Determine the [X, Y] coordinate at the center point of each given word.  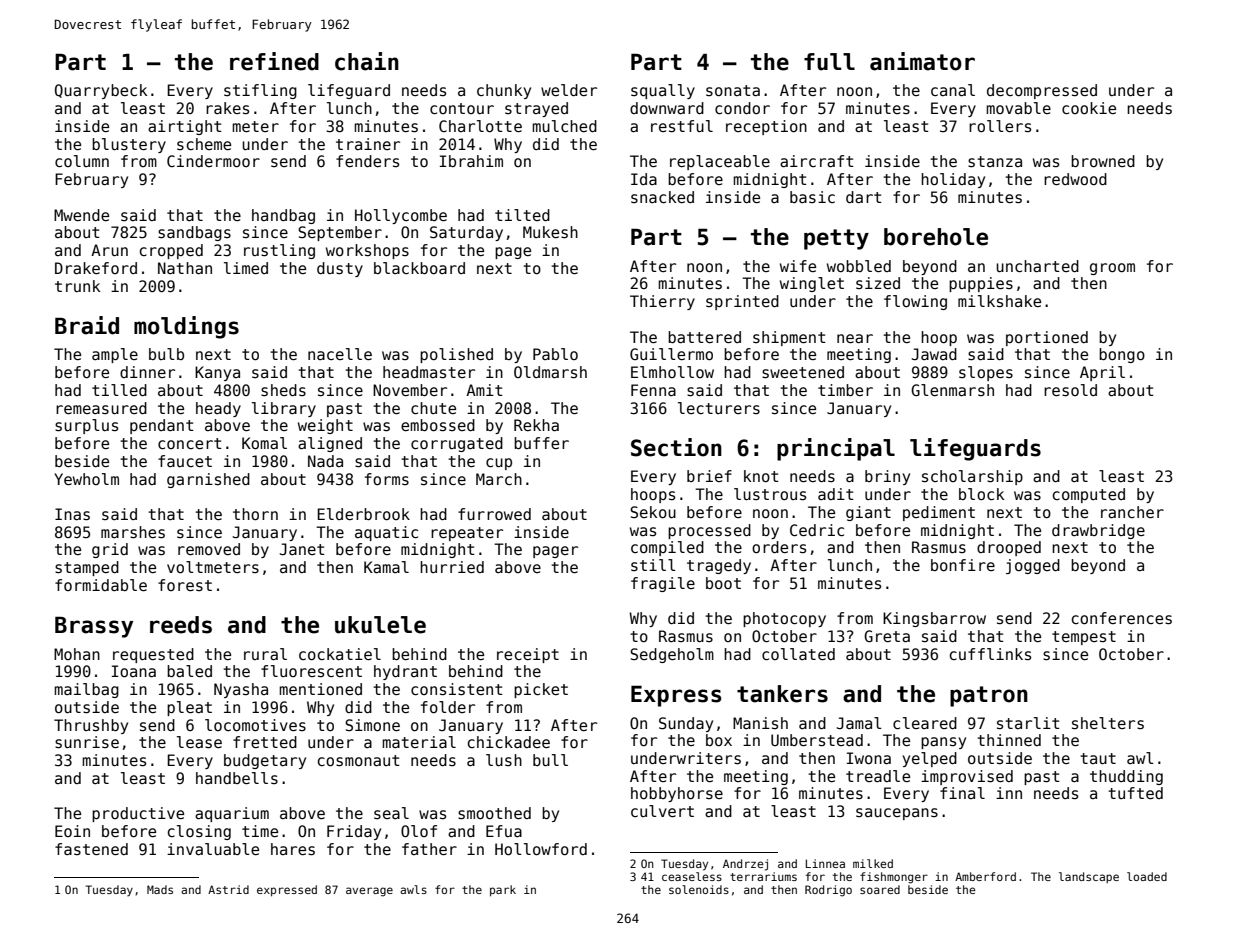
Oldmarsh [550, 372]
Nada [325, 461]
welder [569, 90]
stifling [260, 91]
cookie [1089, 108]
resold [1070, 390]
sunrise [87, 742]
